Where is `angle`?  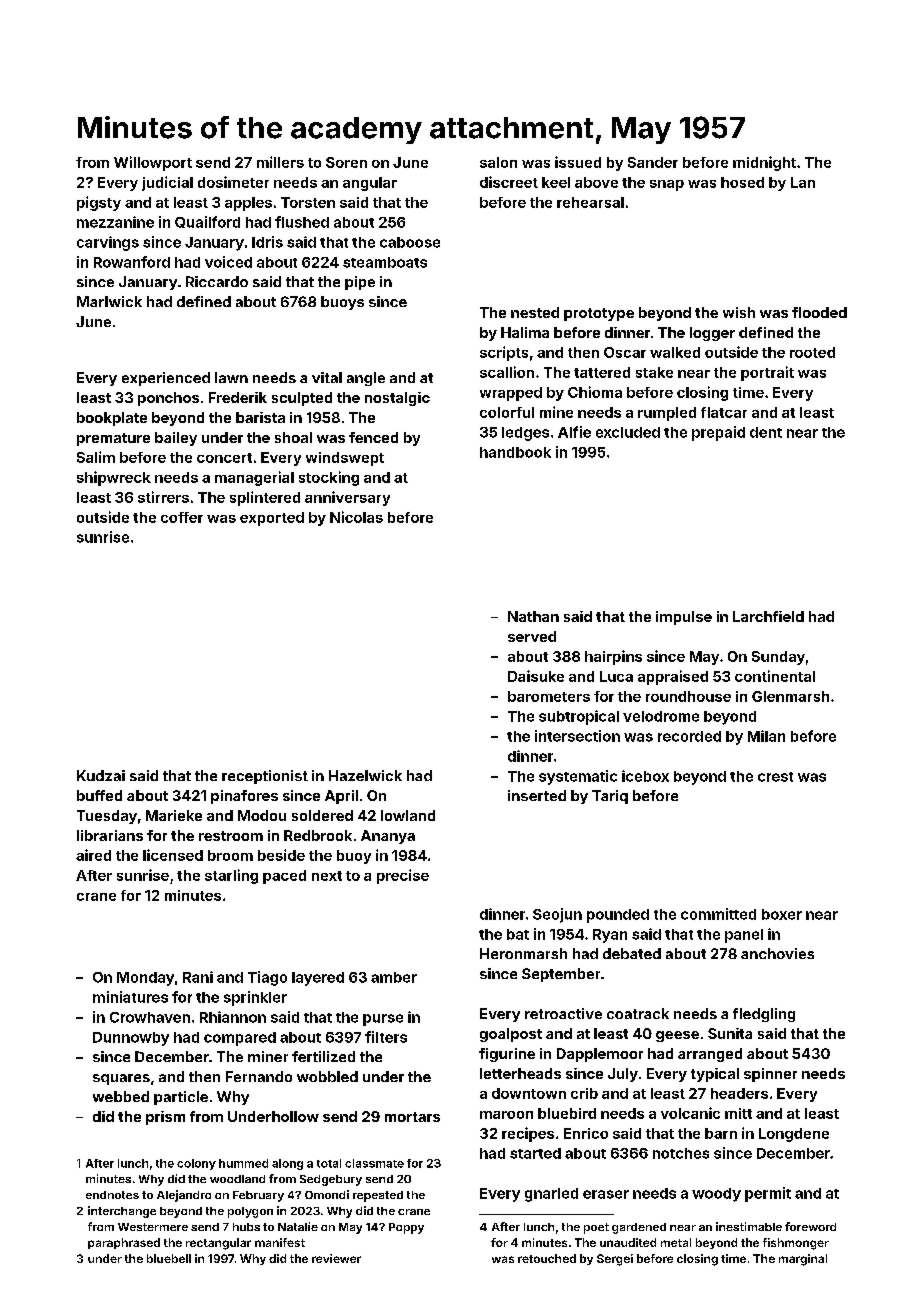
angle is located at coordinates (366, 379).
